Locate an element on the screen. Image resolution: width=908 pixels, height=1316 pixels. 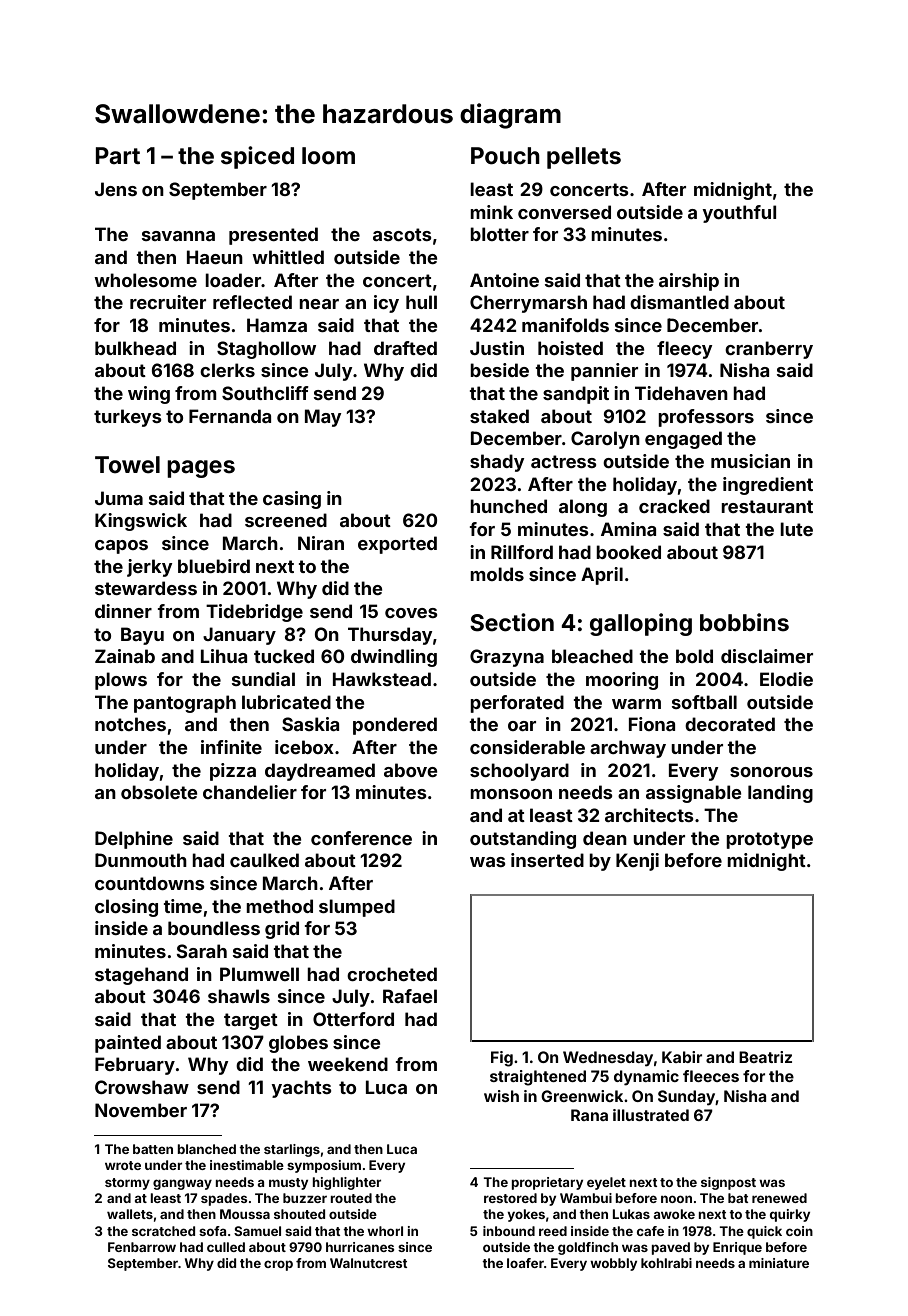
Part is located at coordinates (117, 155).
